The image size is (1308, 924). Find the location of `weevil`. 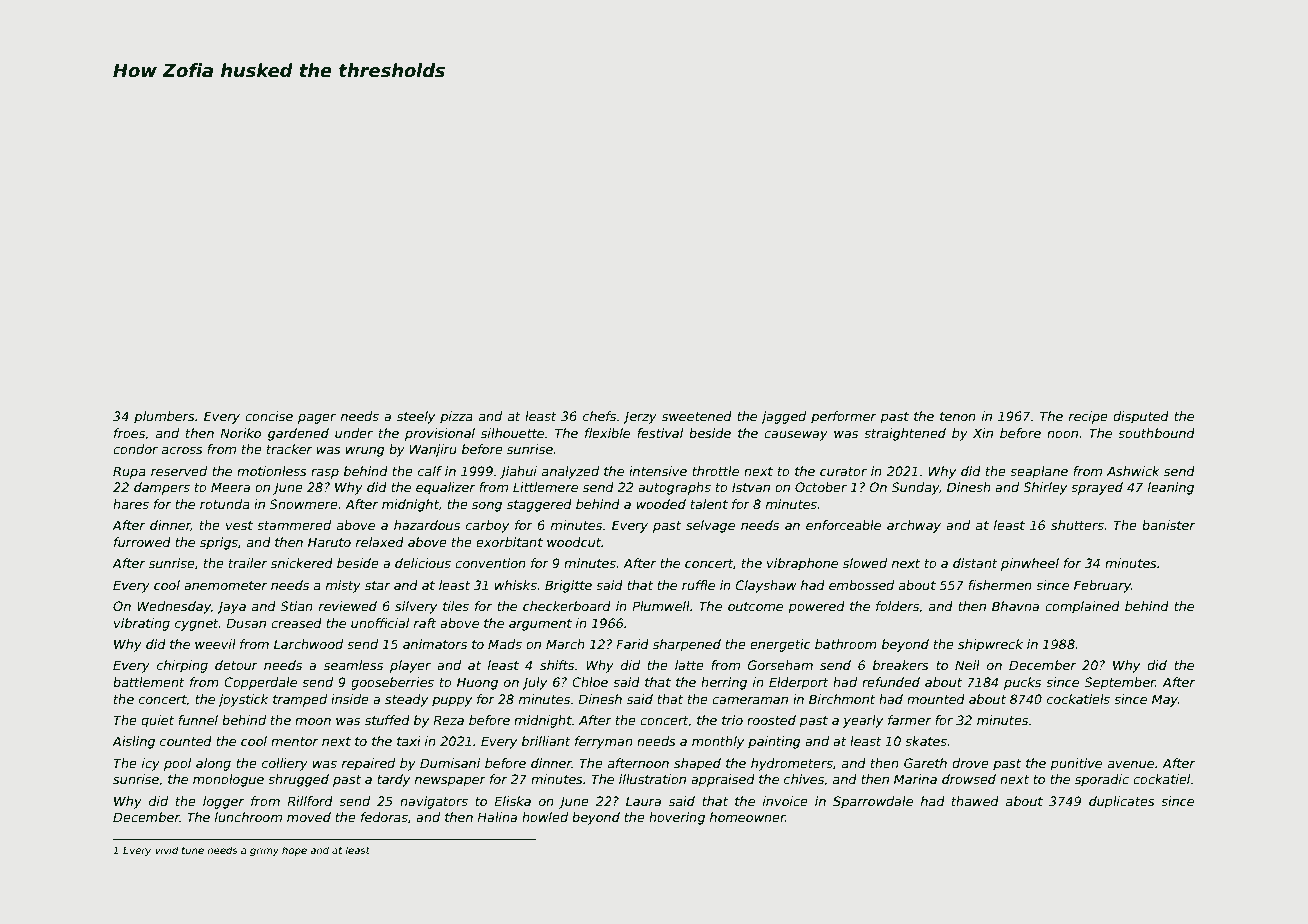

weevil is located at coordinates (215, 644).
